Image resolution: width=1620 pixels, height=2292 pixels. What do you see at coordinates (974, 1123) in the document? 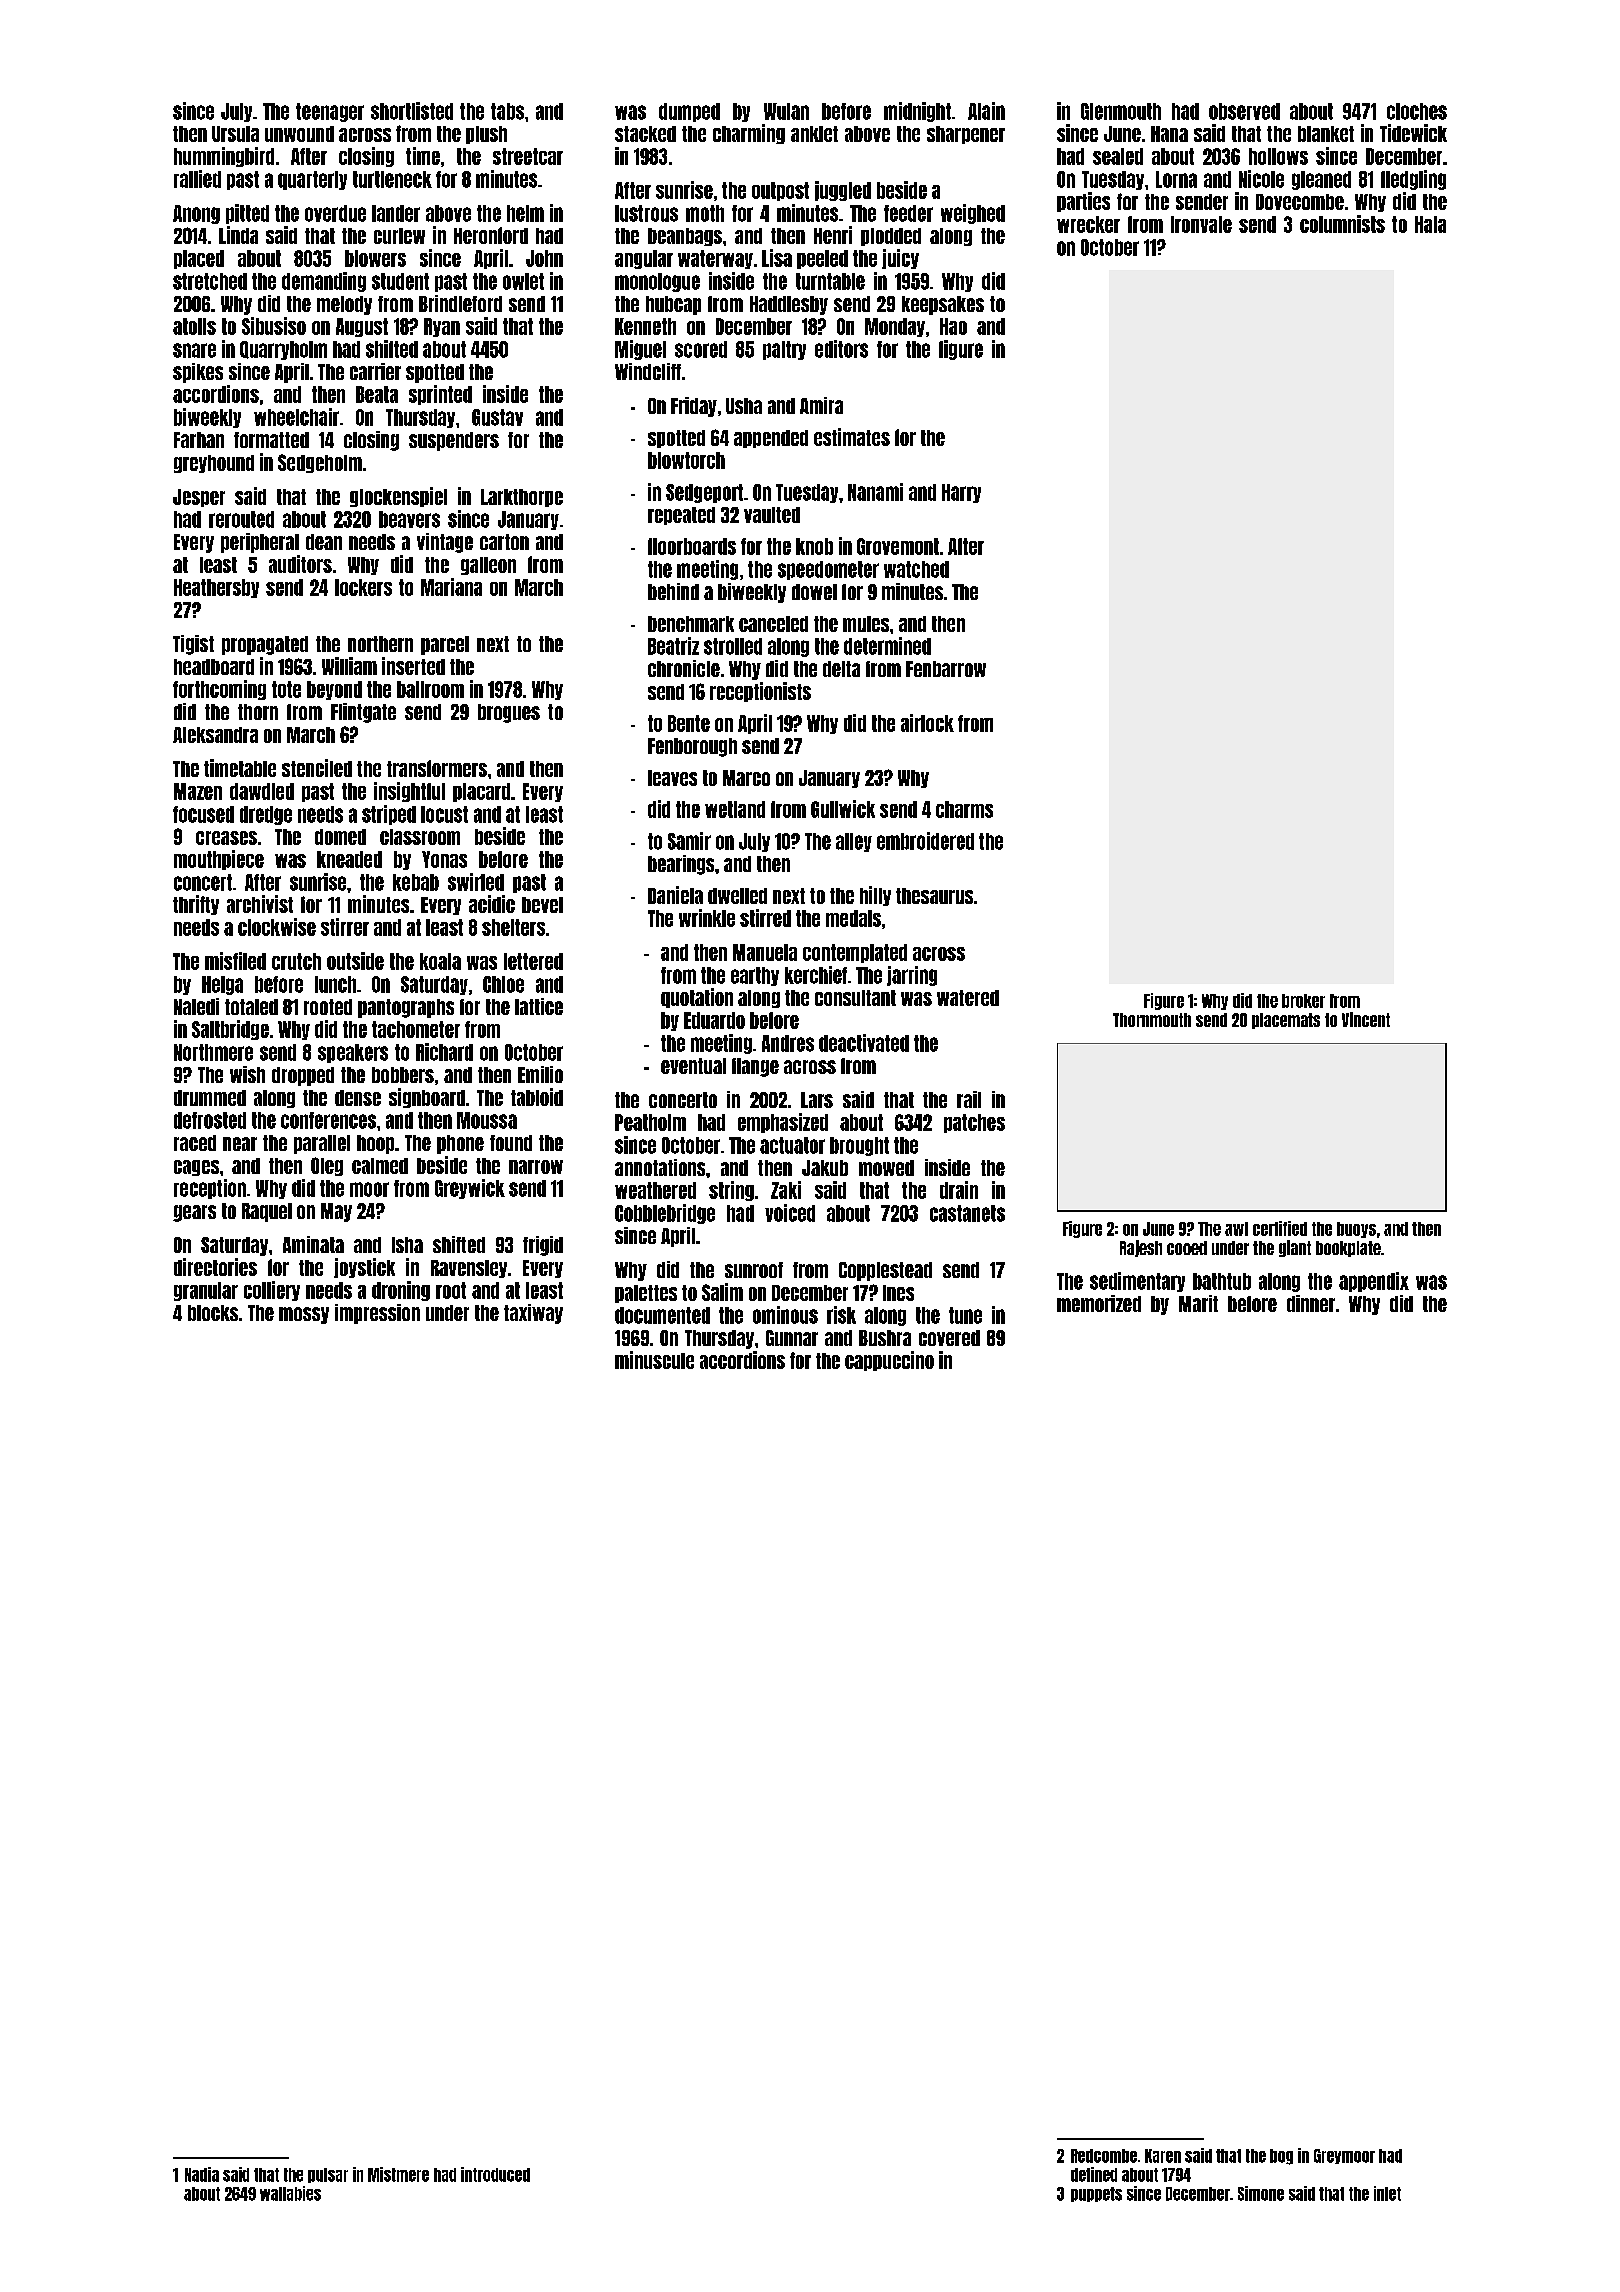
I see `patches` at bounding box center [974, 1123].
